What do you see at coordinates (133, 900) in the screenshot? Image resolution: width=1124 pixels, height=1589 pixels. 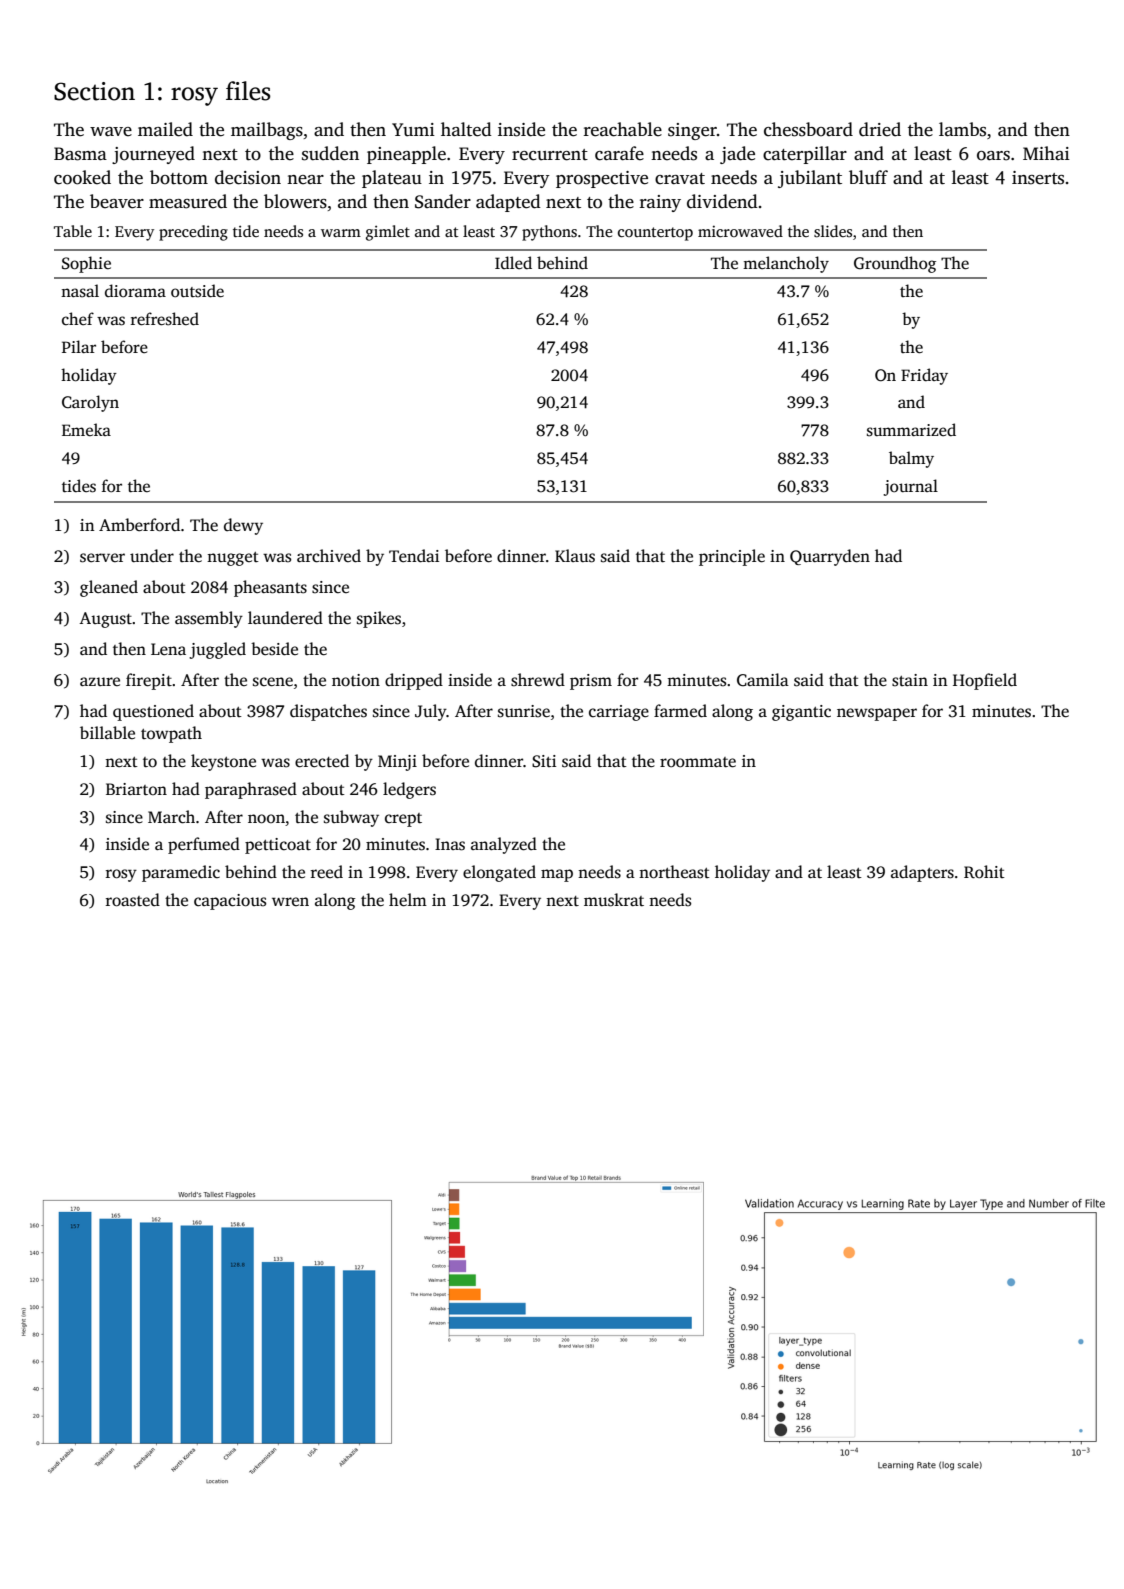 I see `roasted` at bounding box center [133, 900].
